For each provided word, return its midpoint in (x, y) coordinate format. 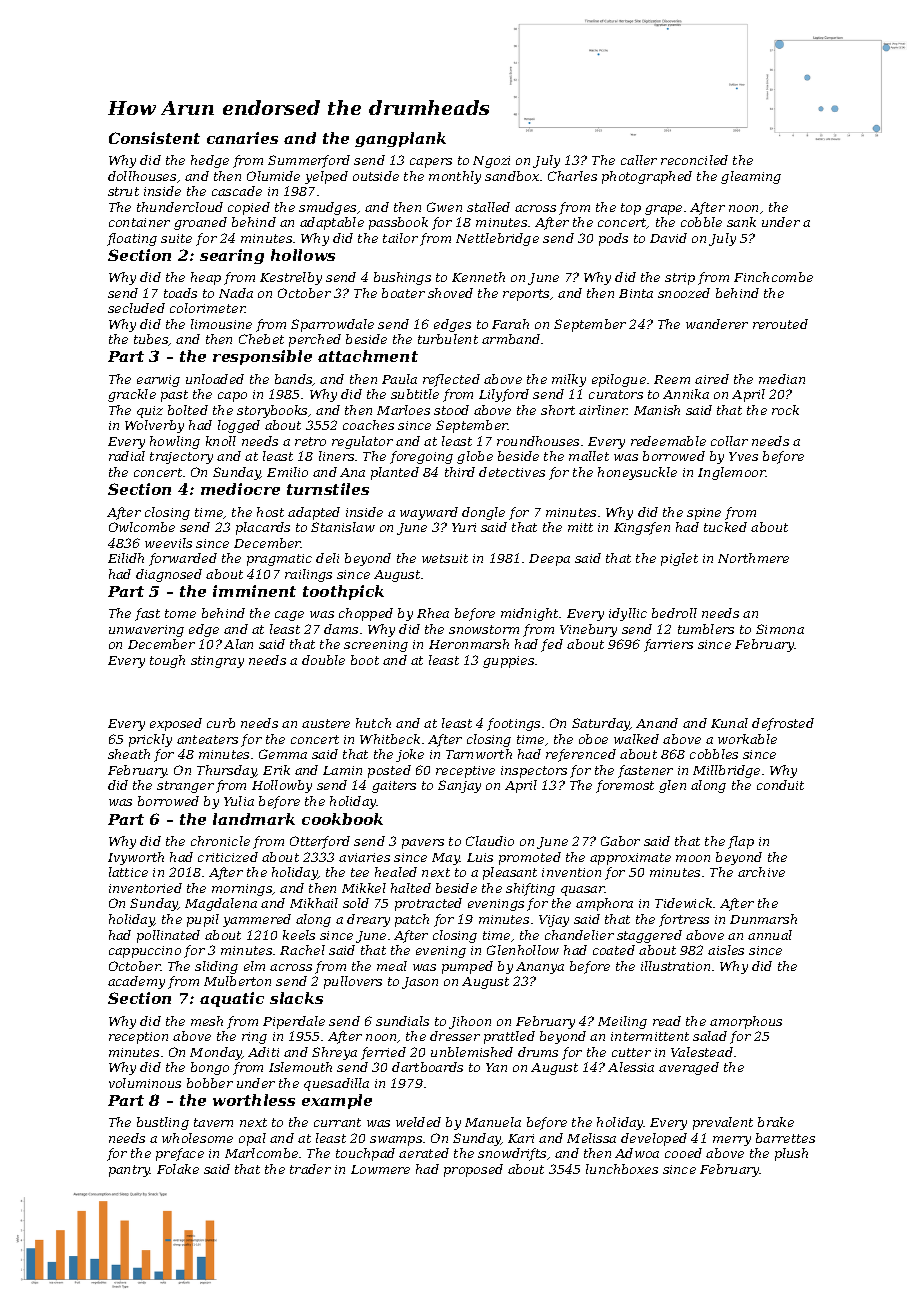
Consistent (154, 138)
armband (511, 339)
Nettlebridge (497, 239)
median (782, 379)
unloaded (215, 379)
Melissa (591, 1138)
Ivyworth (136, 858)
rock (785, 410)
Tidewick (683, 903)
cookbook (342, 819)
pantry (129, 1171)
